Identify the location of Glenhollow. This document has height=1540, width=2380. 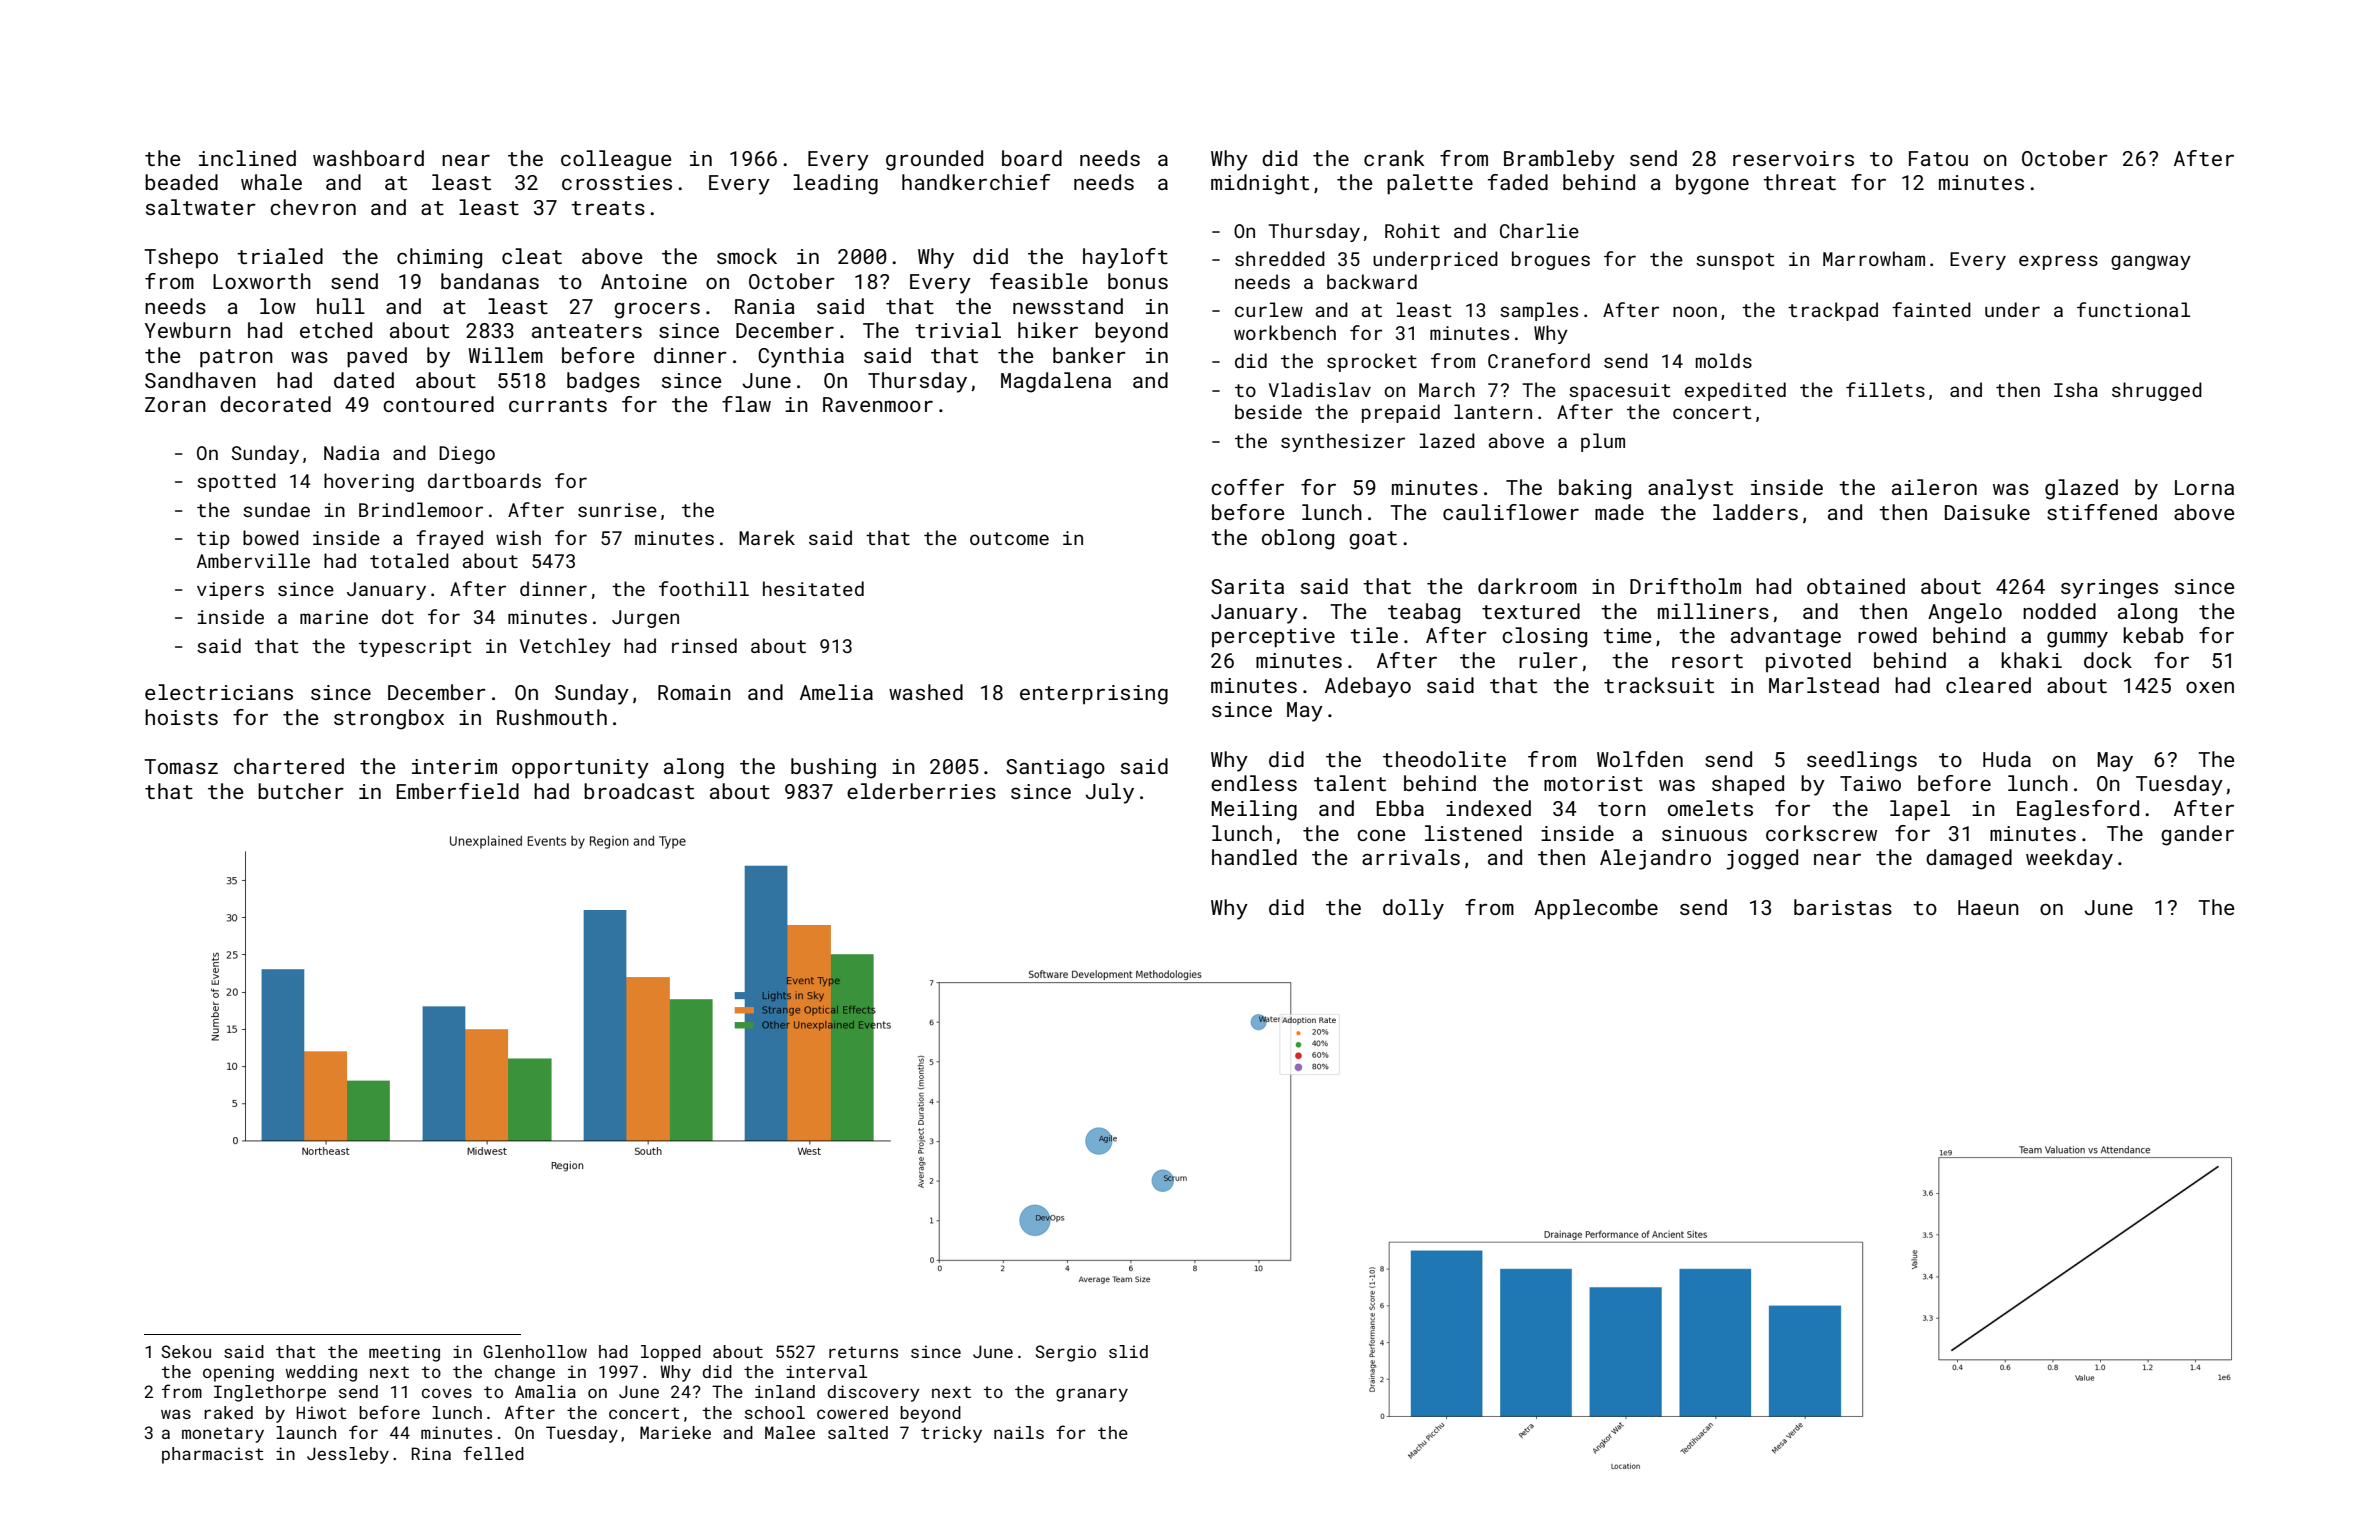
(535, 1351).
